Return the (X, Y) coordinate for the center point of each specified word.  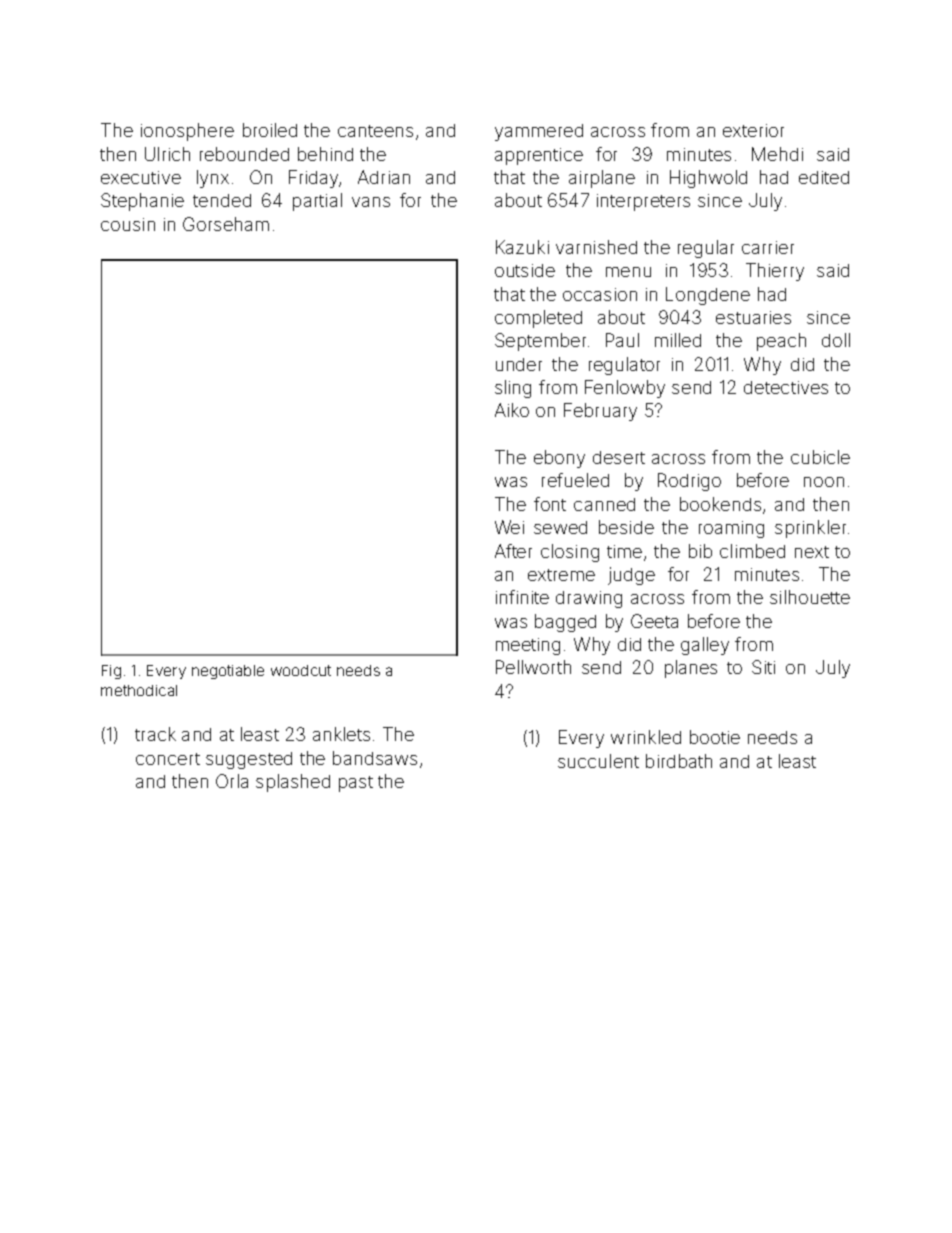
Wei (509, 527)
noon (824, 482)
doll (836, 340)
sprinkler (810, 529)
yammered (539, 132)
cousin (128, 224)
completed (538, 319)
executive (141, 177)
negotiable (228, 672)
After (513, 551)
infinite (522, 597)
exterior (753, 130)
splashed (293, 783)
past (356, 784)
